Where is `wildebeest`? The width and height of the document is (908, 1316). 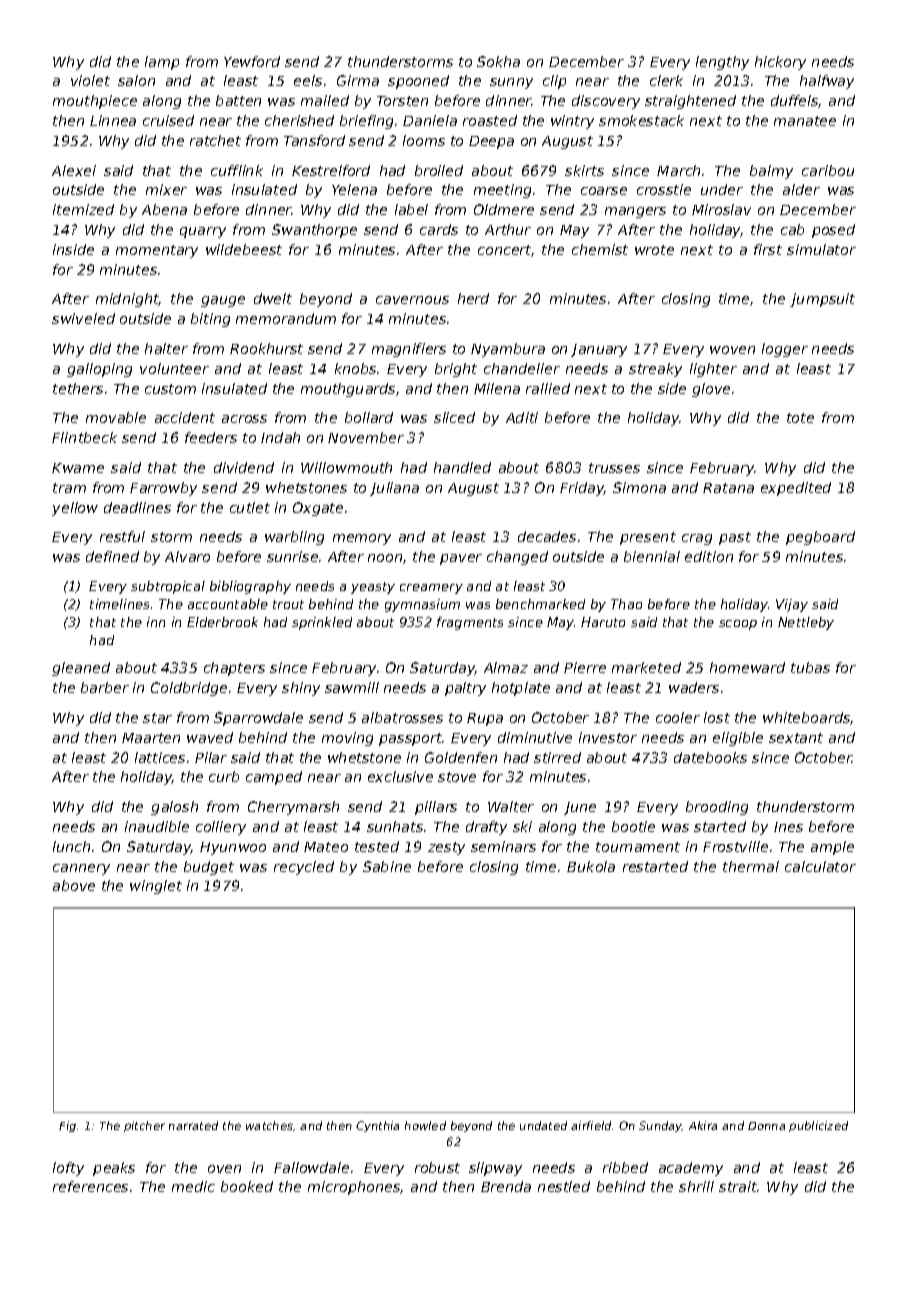
wildebeest is located at coordinates (244, 249).
